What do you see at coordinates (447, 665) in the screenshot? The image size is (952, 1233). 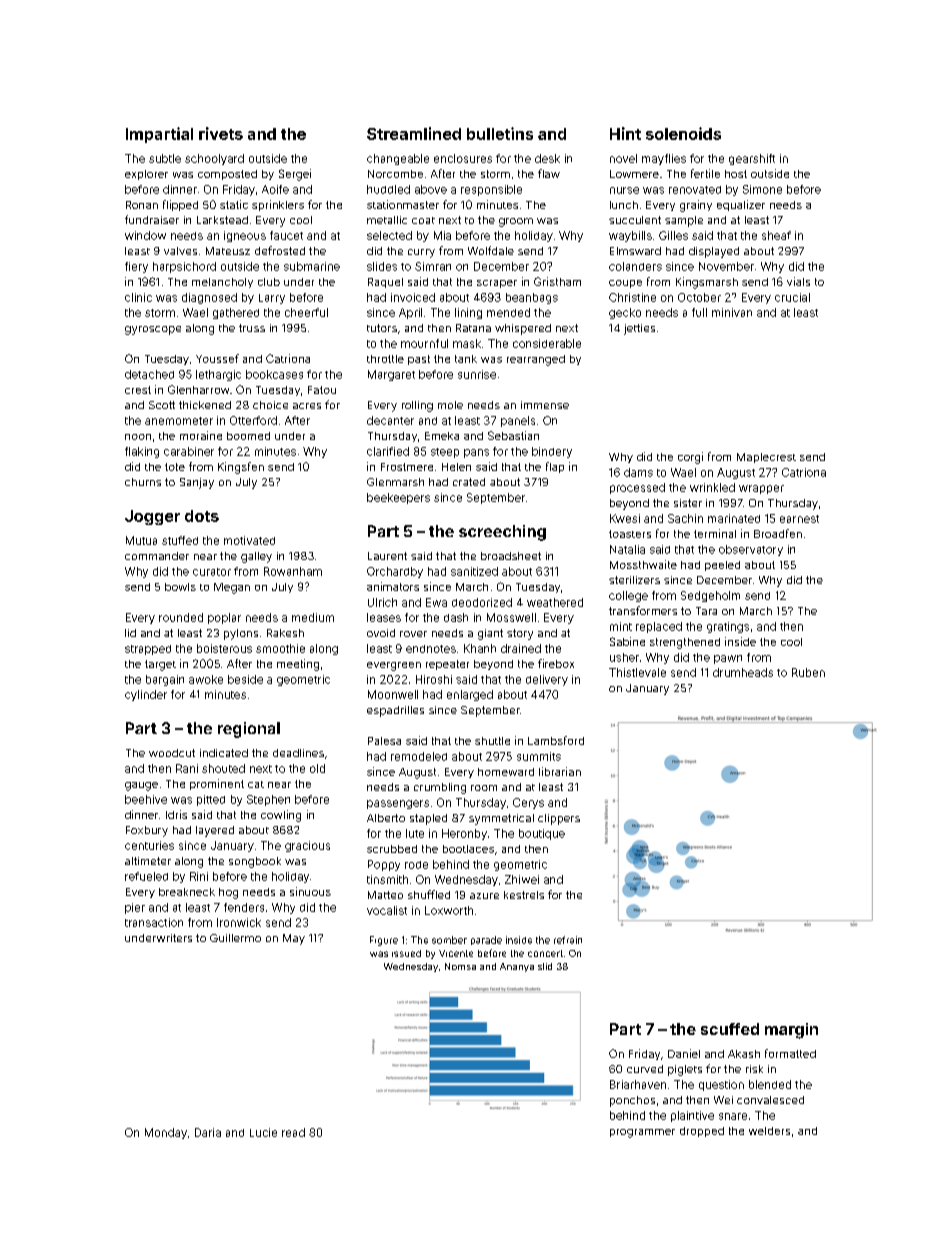 I see `repeater` at bounding box center [447, 665].
